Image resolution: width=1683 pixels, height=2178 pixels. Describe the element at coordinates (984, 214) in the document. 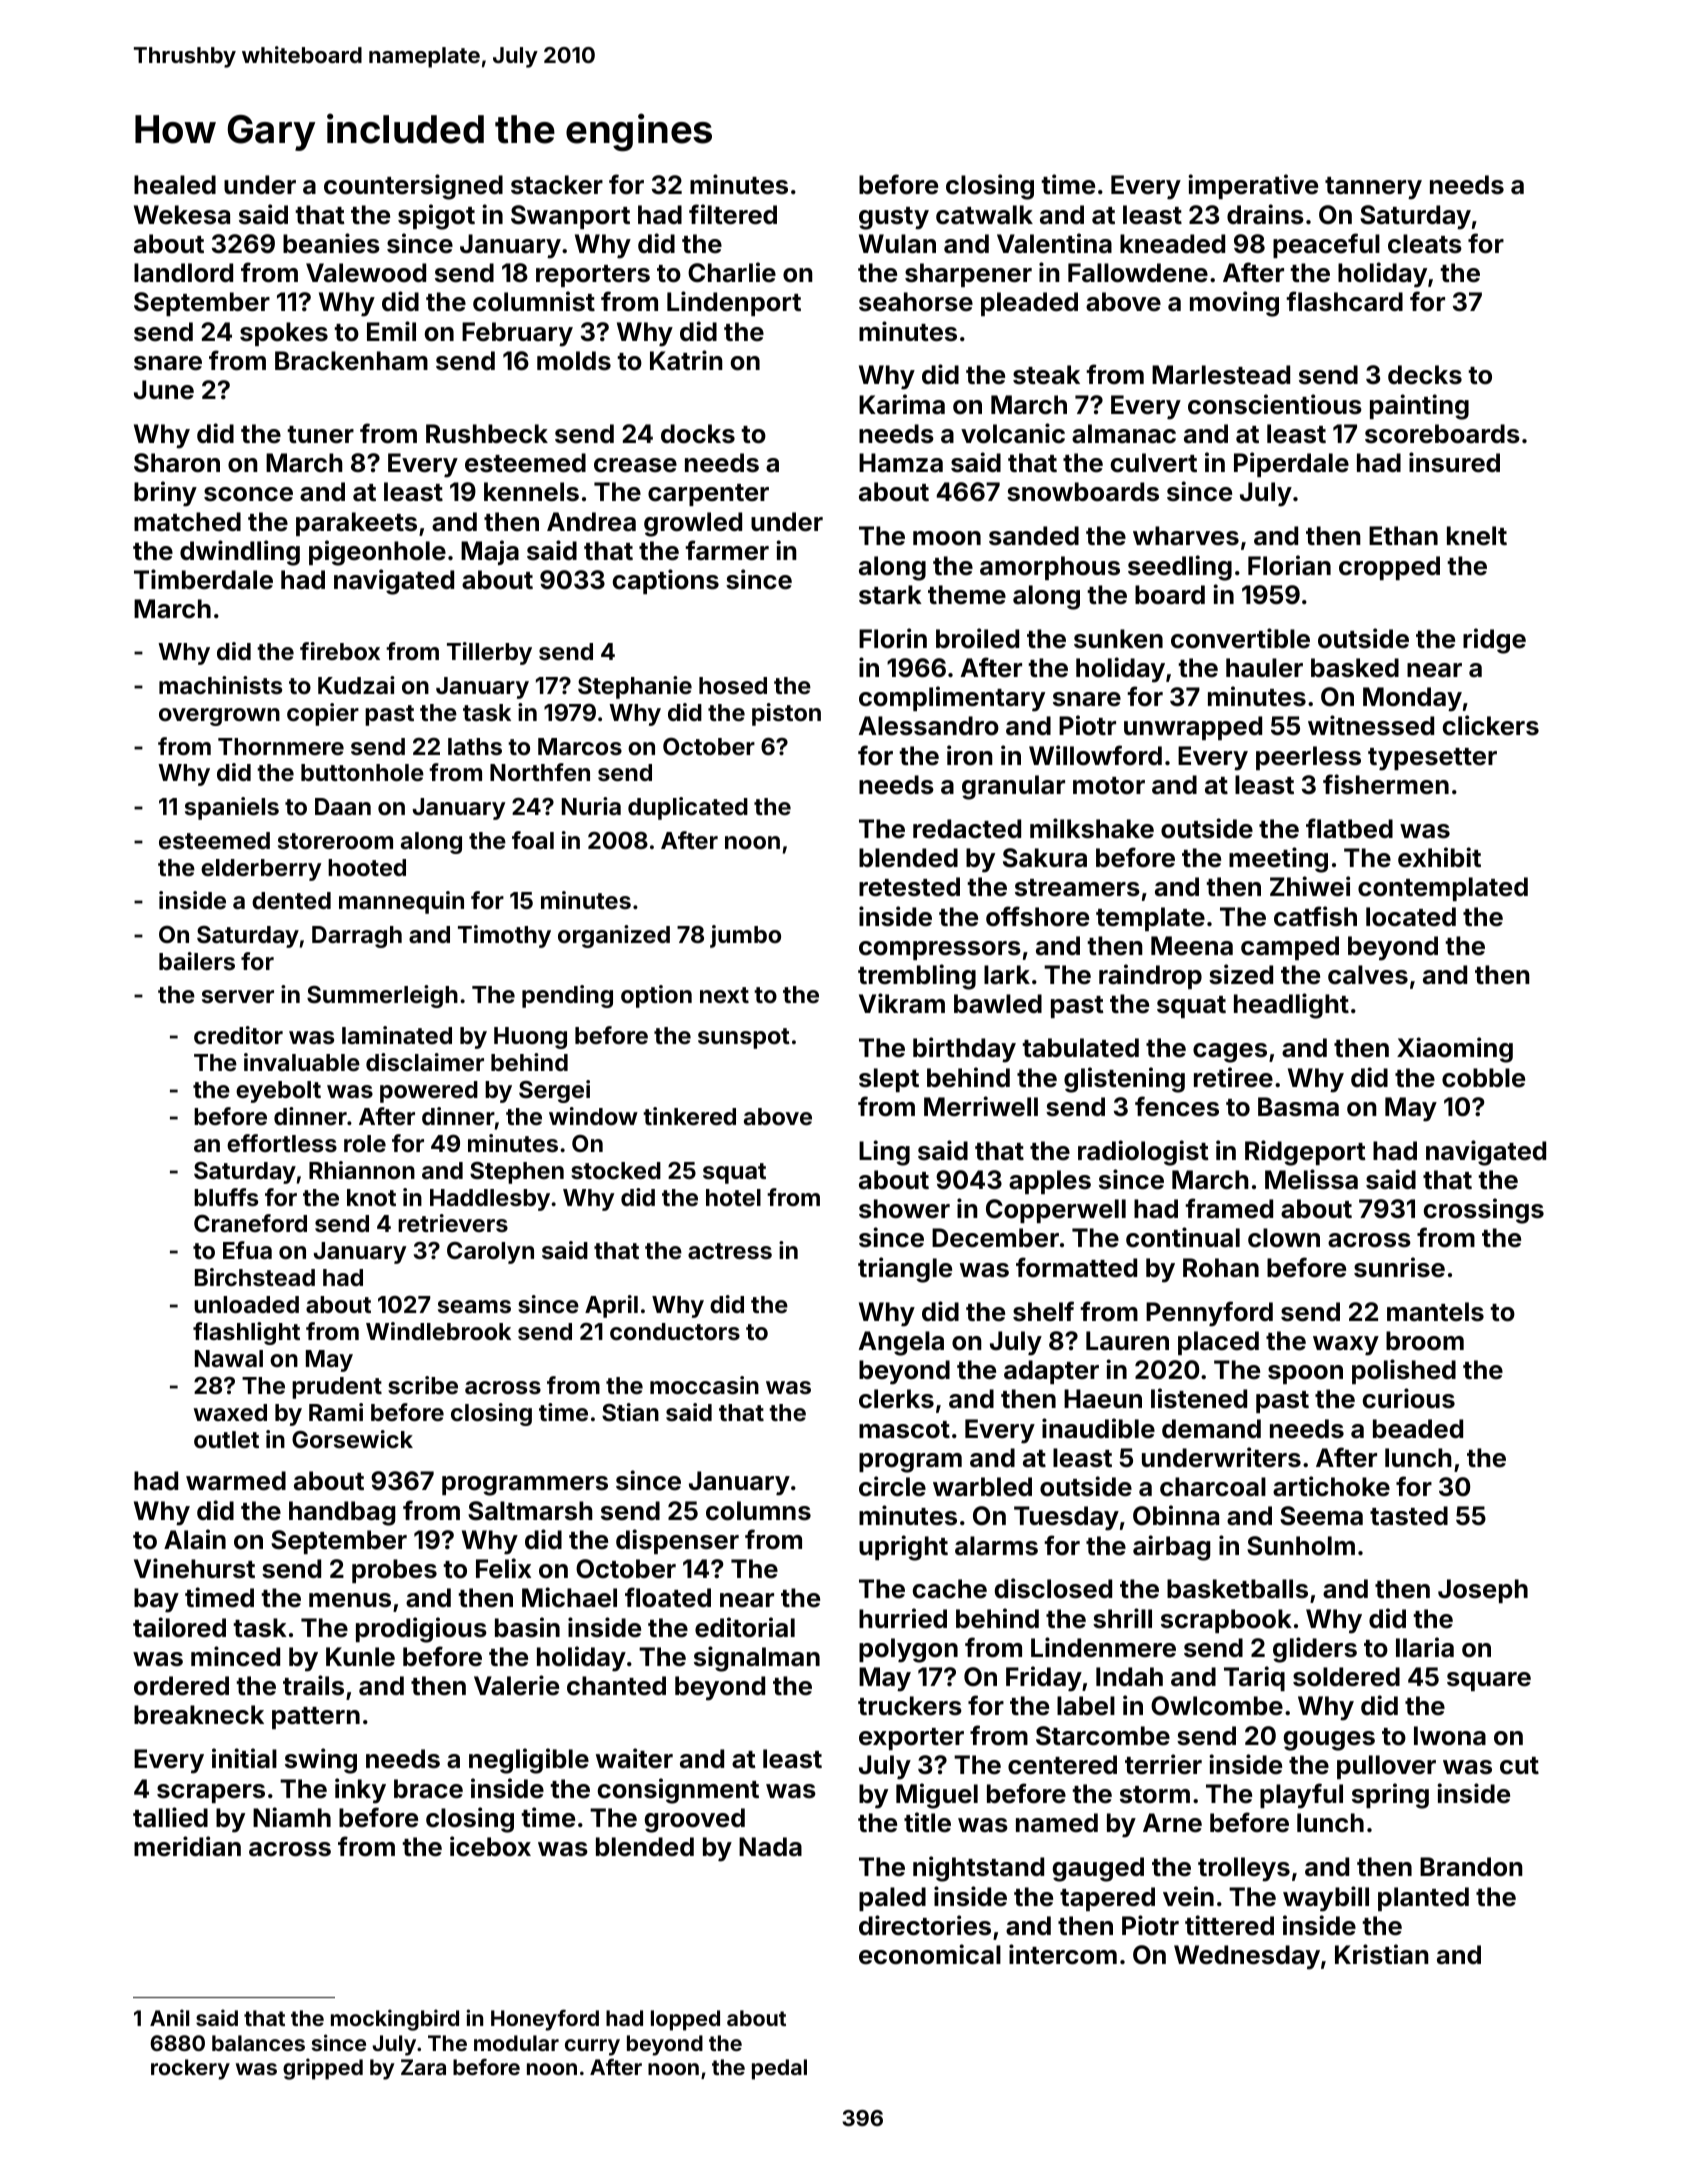

I see `catwalk` at that location.
